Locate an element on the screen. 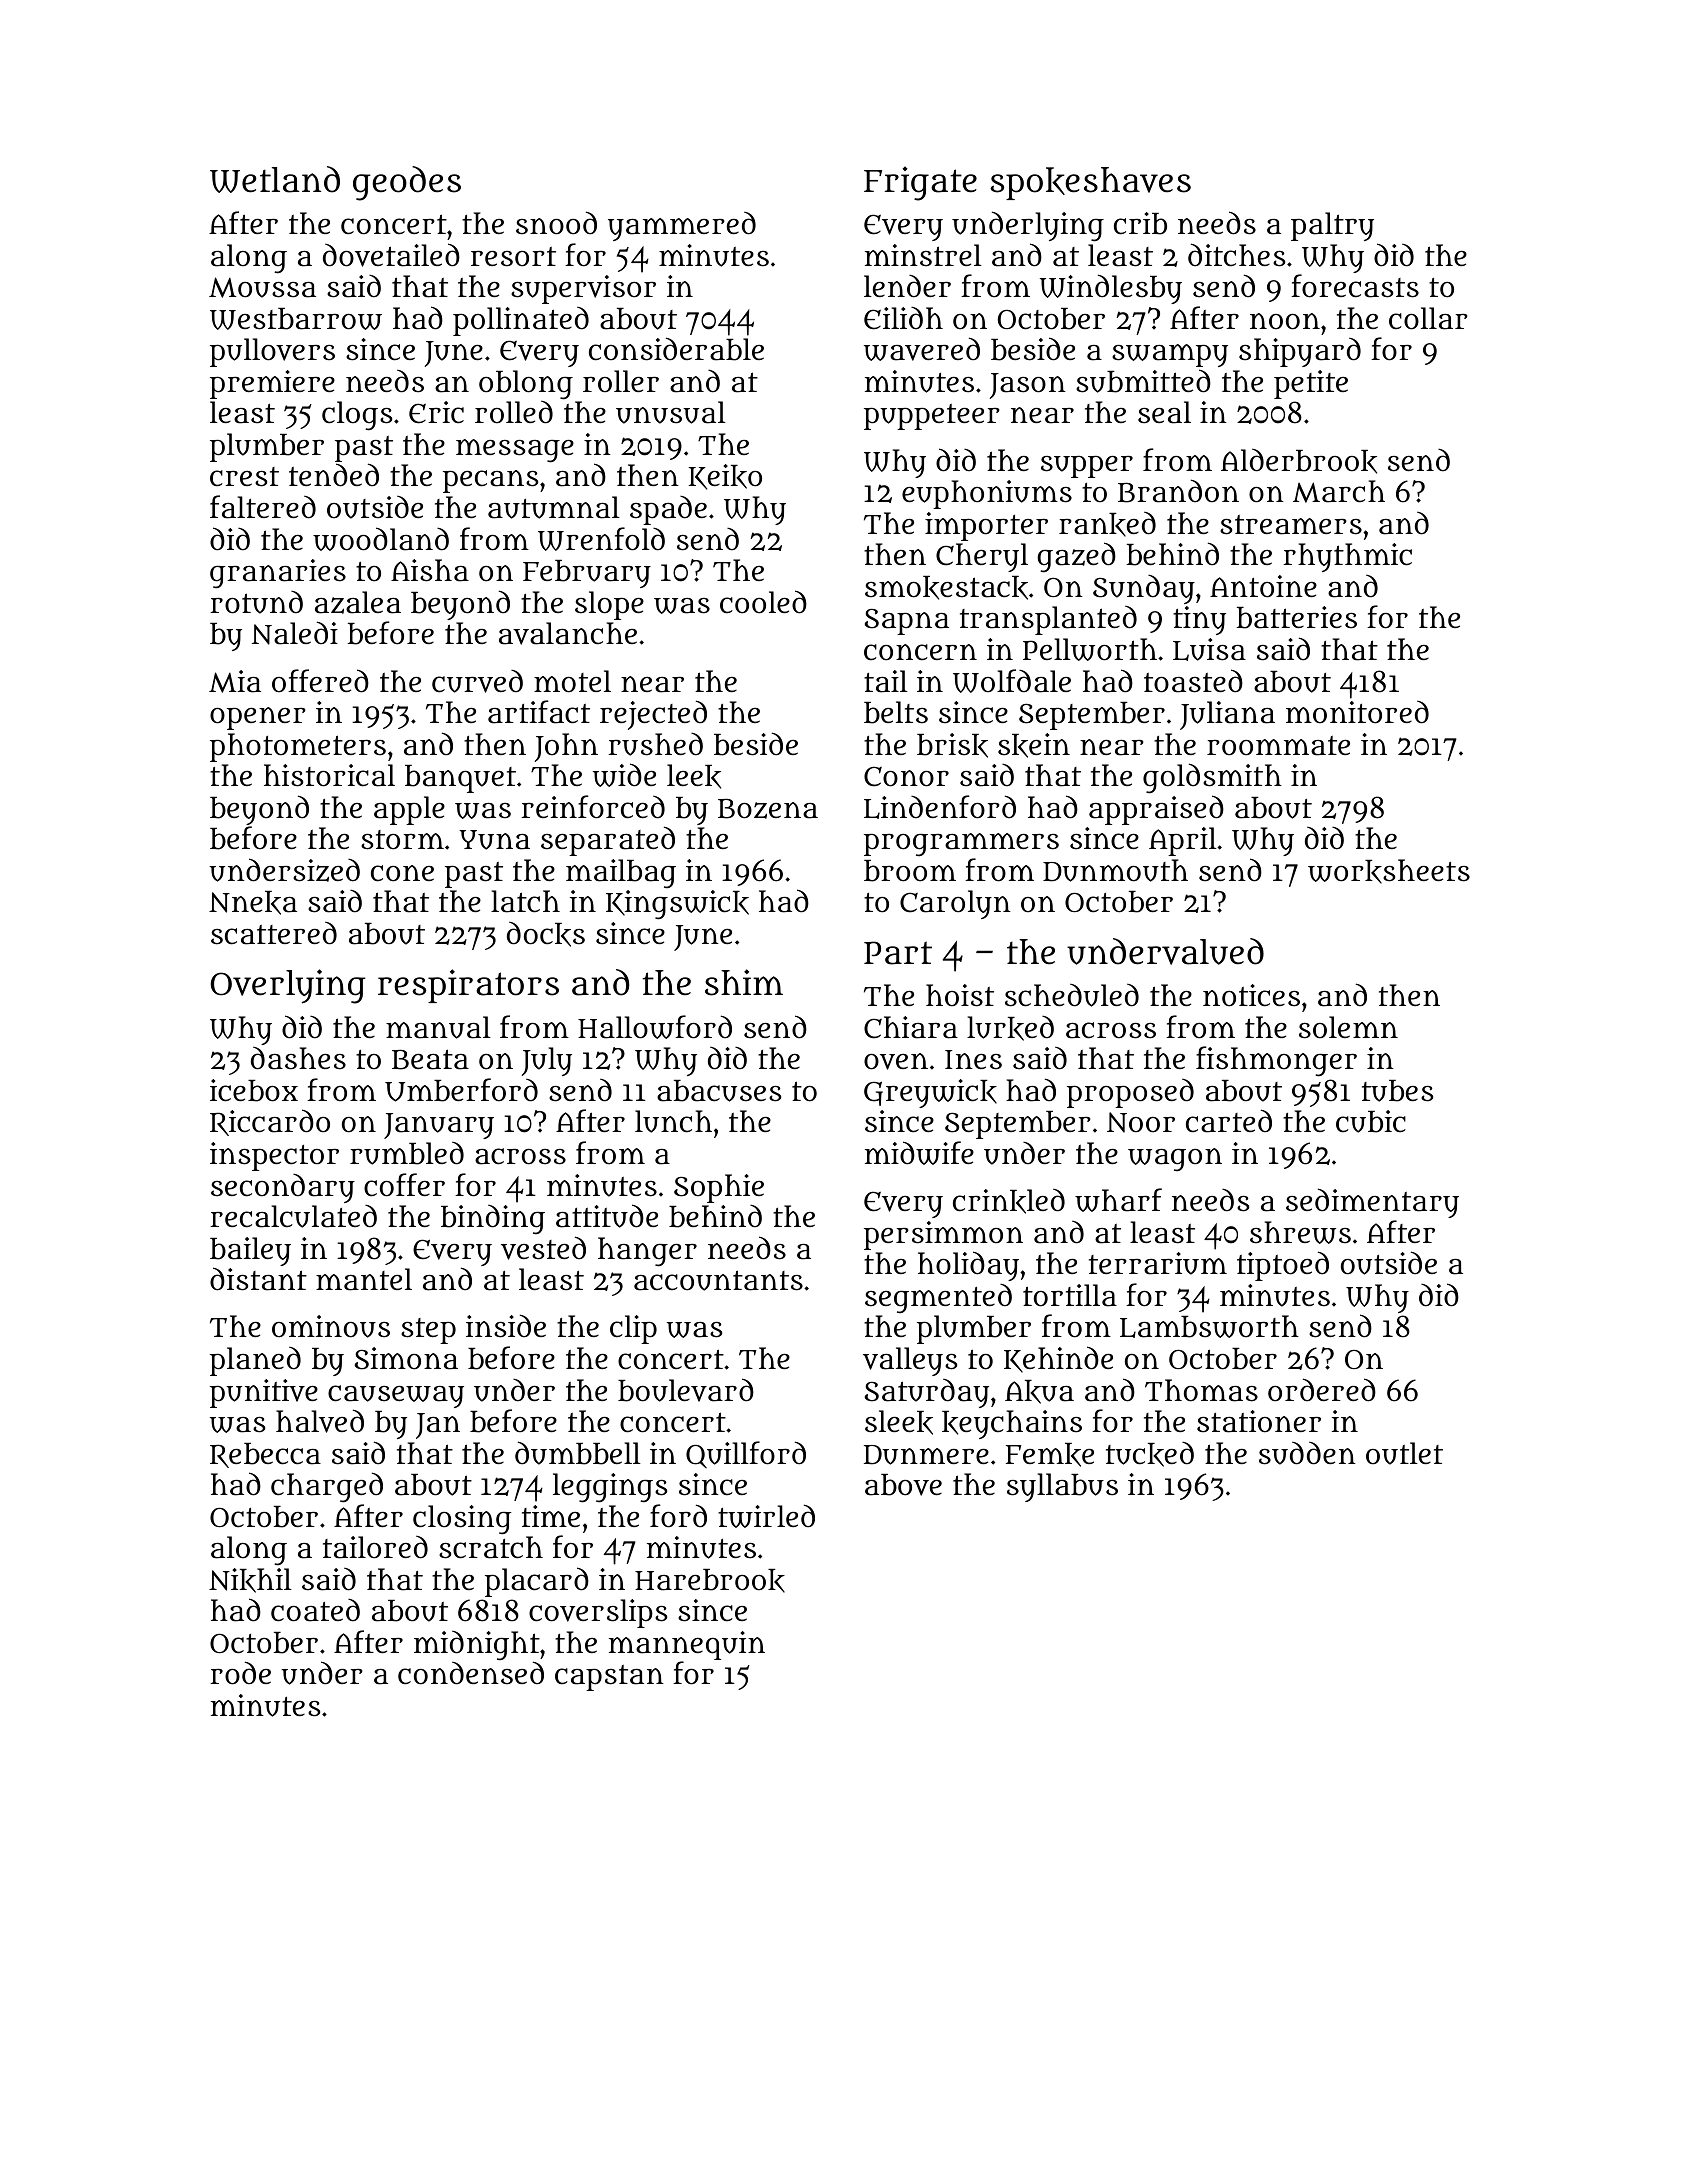 This screenshot has height=2178, width=1683. tubes is located at coordinates (1397, 1091).
